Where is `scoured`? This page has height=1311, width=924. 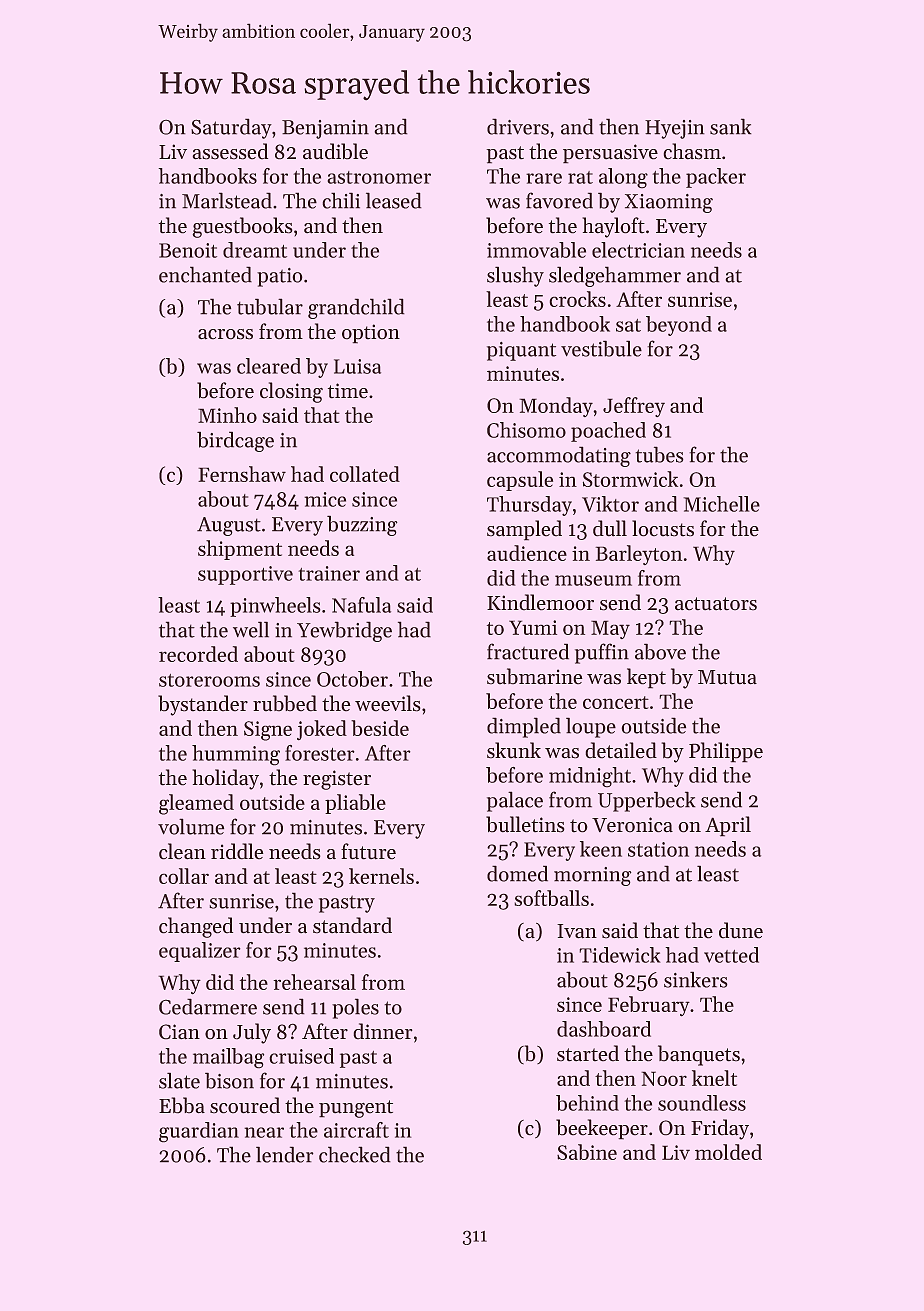
scoured is located at coordinates (245, 1105).
